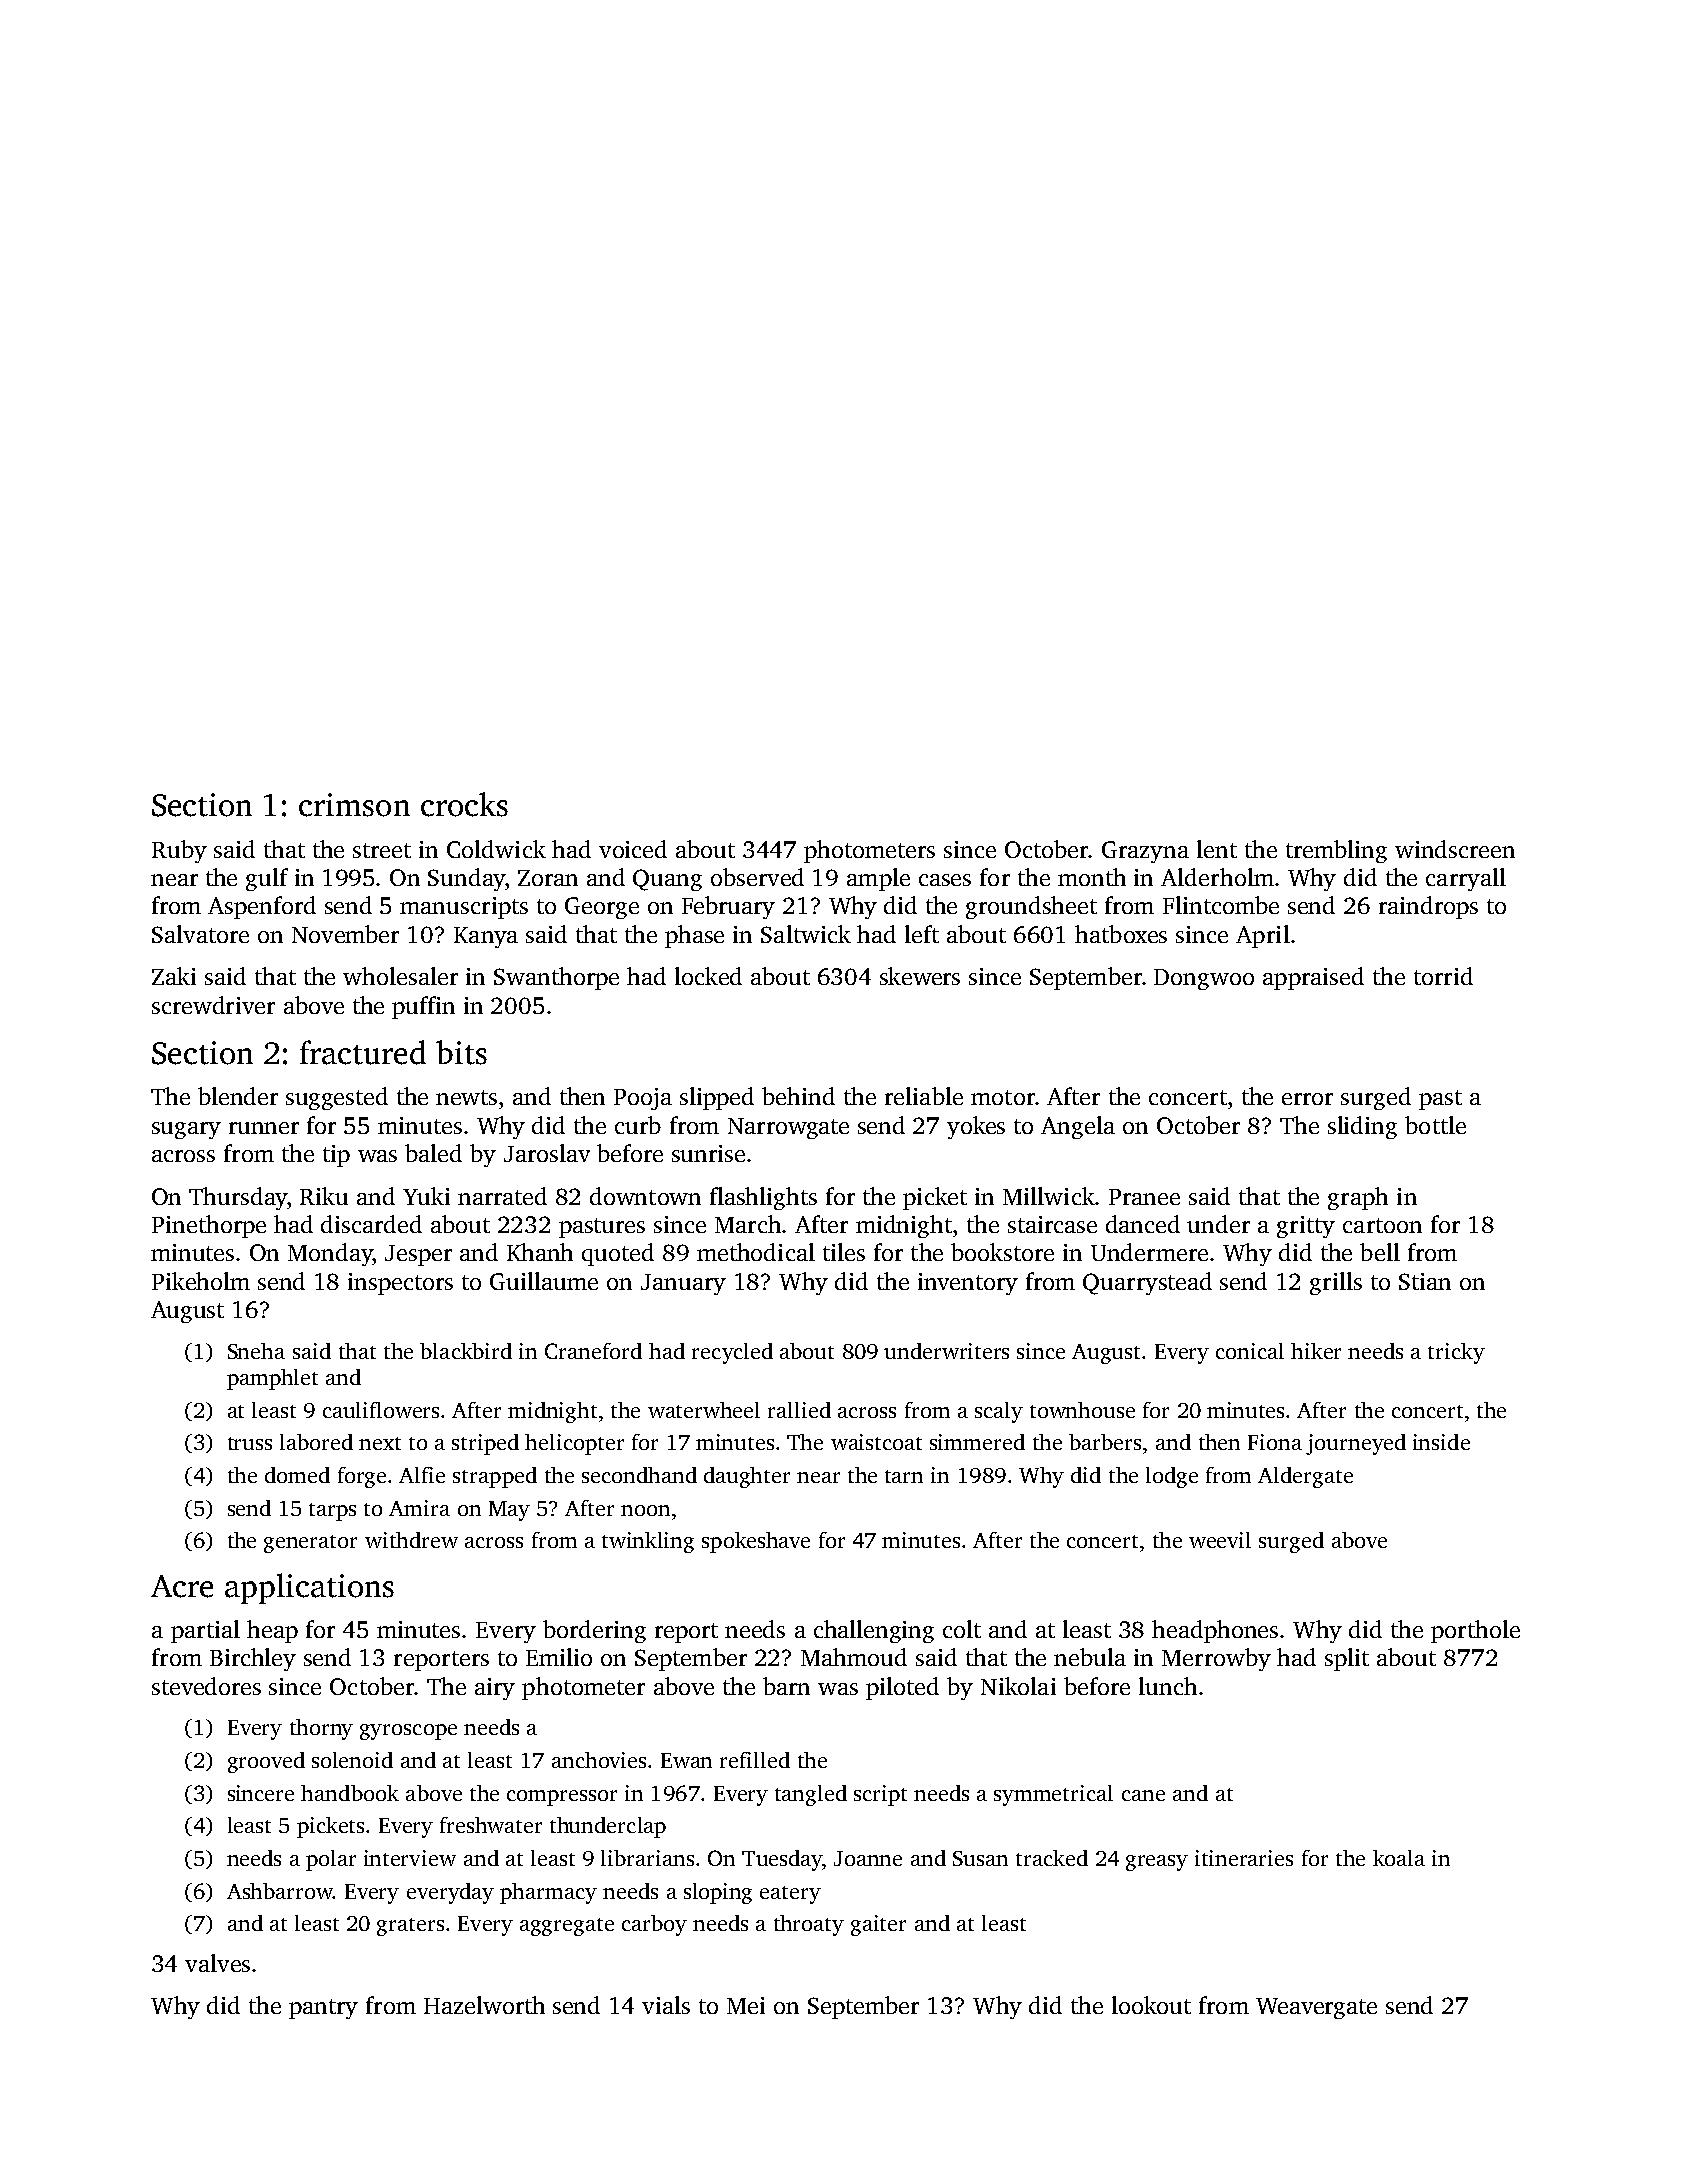 The height and width of the screenshot is (2178, 1683). Describe the element at coordinates (945, 880) in the screenshot. I see `cases` at that location.
